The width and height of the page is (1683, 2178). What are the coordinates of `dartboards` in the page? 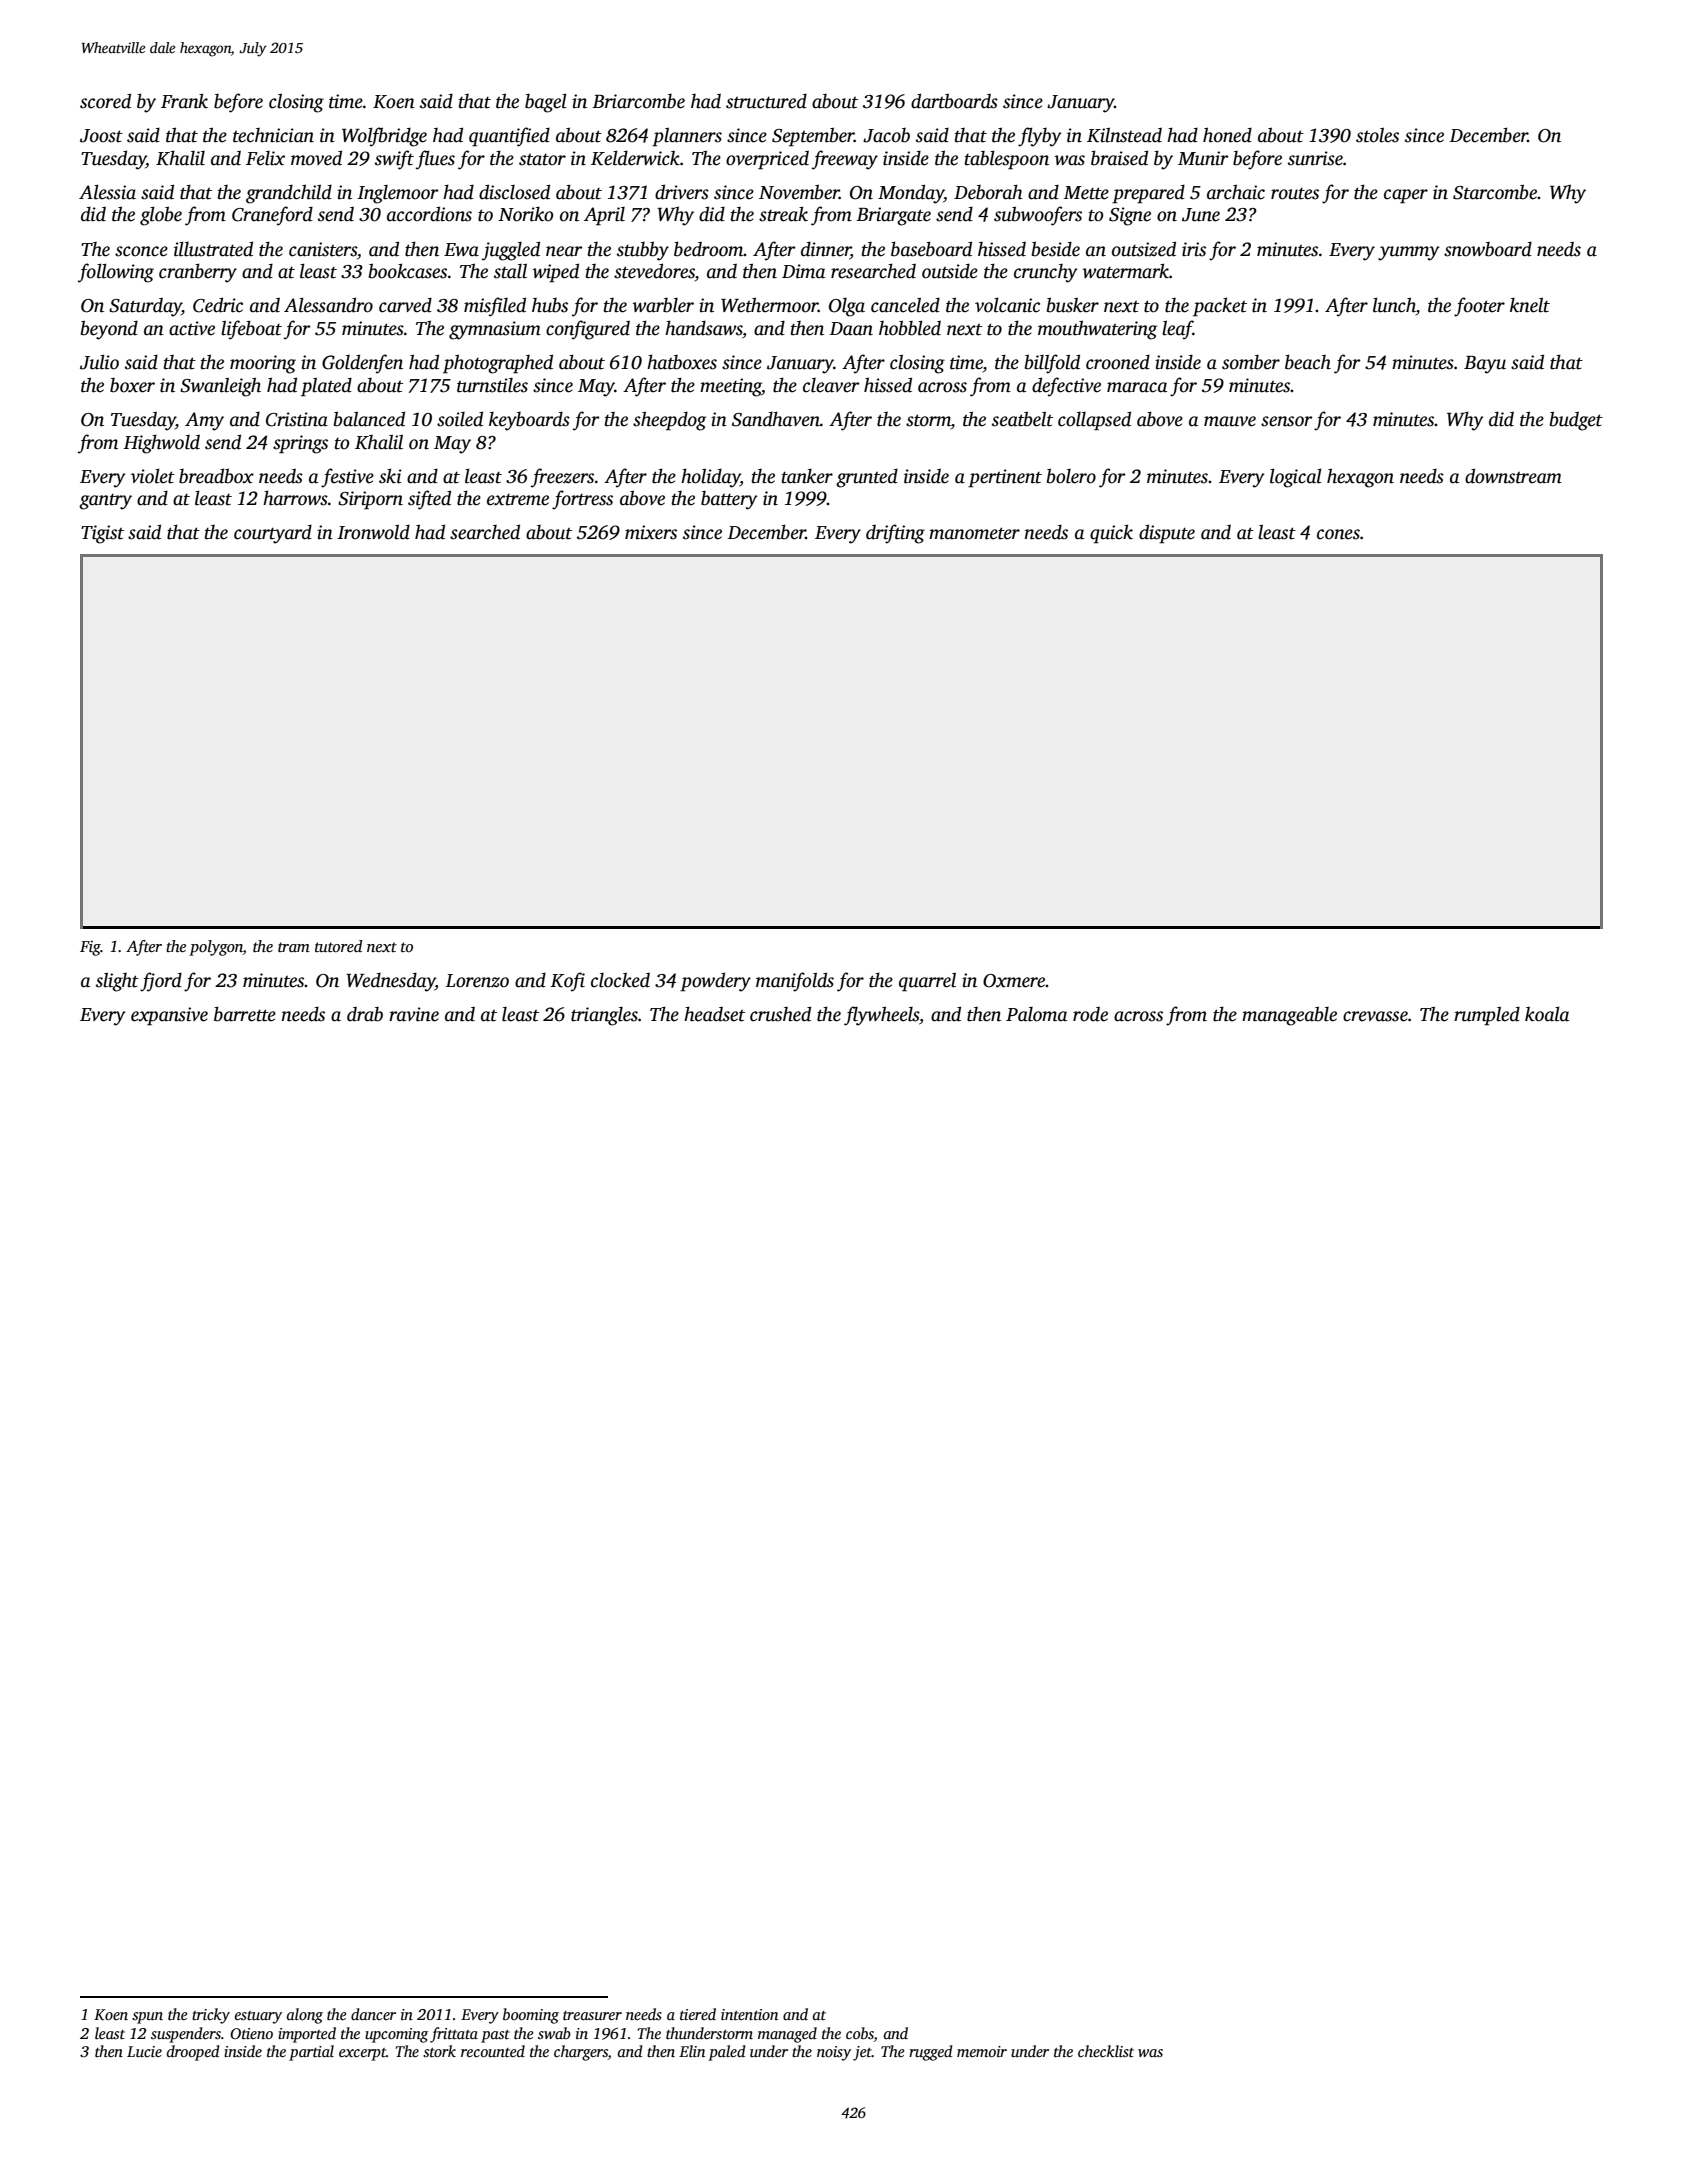 It's located at (954, 101).
